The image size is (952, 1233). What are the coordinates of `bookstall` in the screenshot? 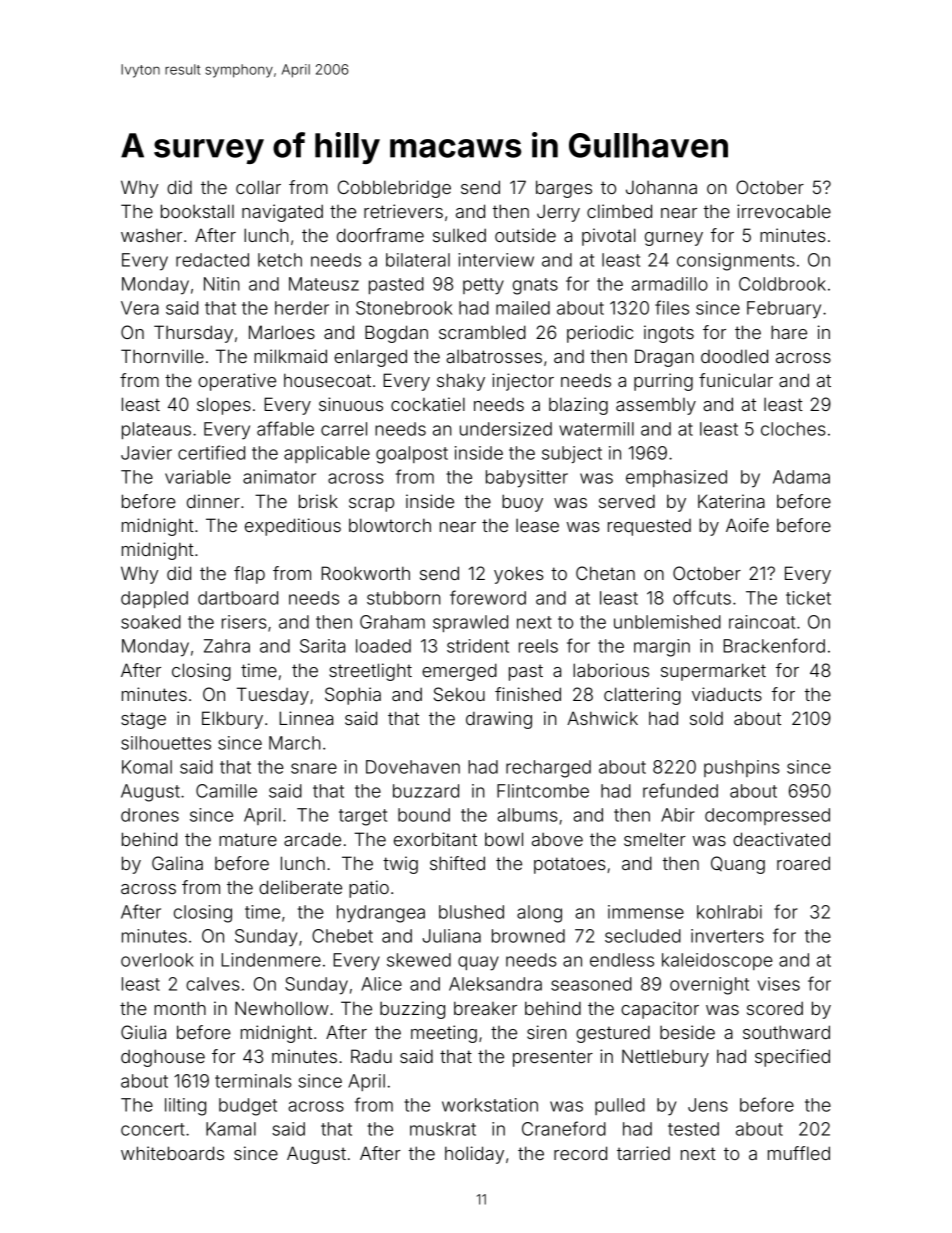 It's located at (197, 211).
